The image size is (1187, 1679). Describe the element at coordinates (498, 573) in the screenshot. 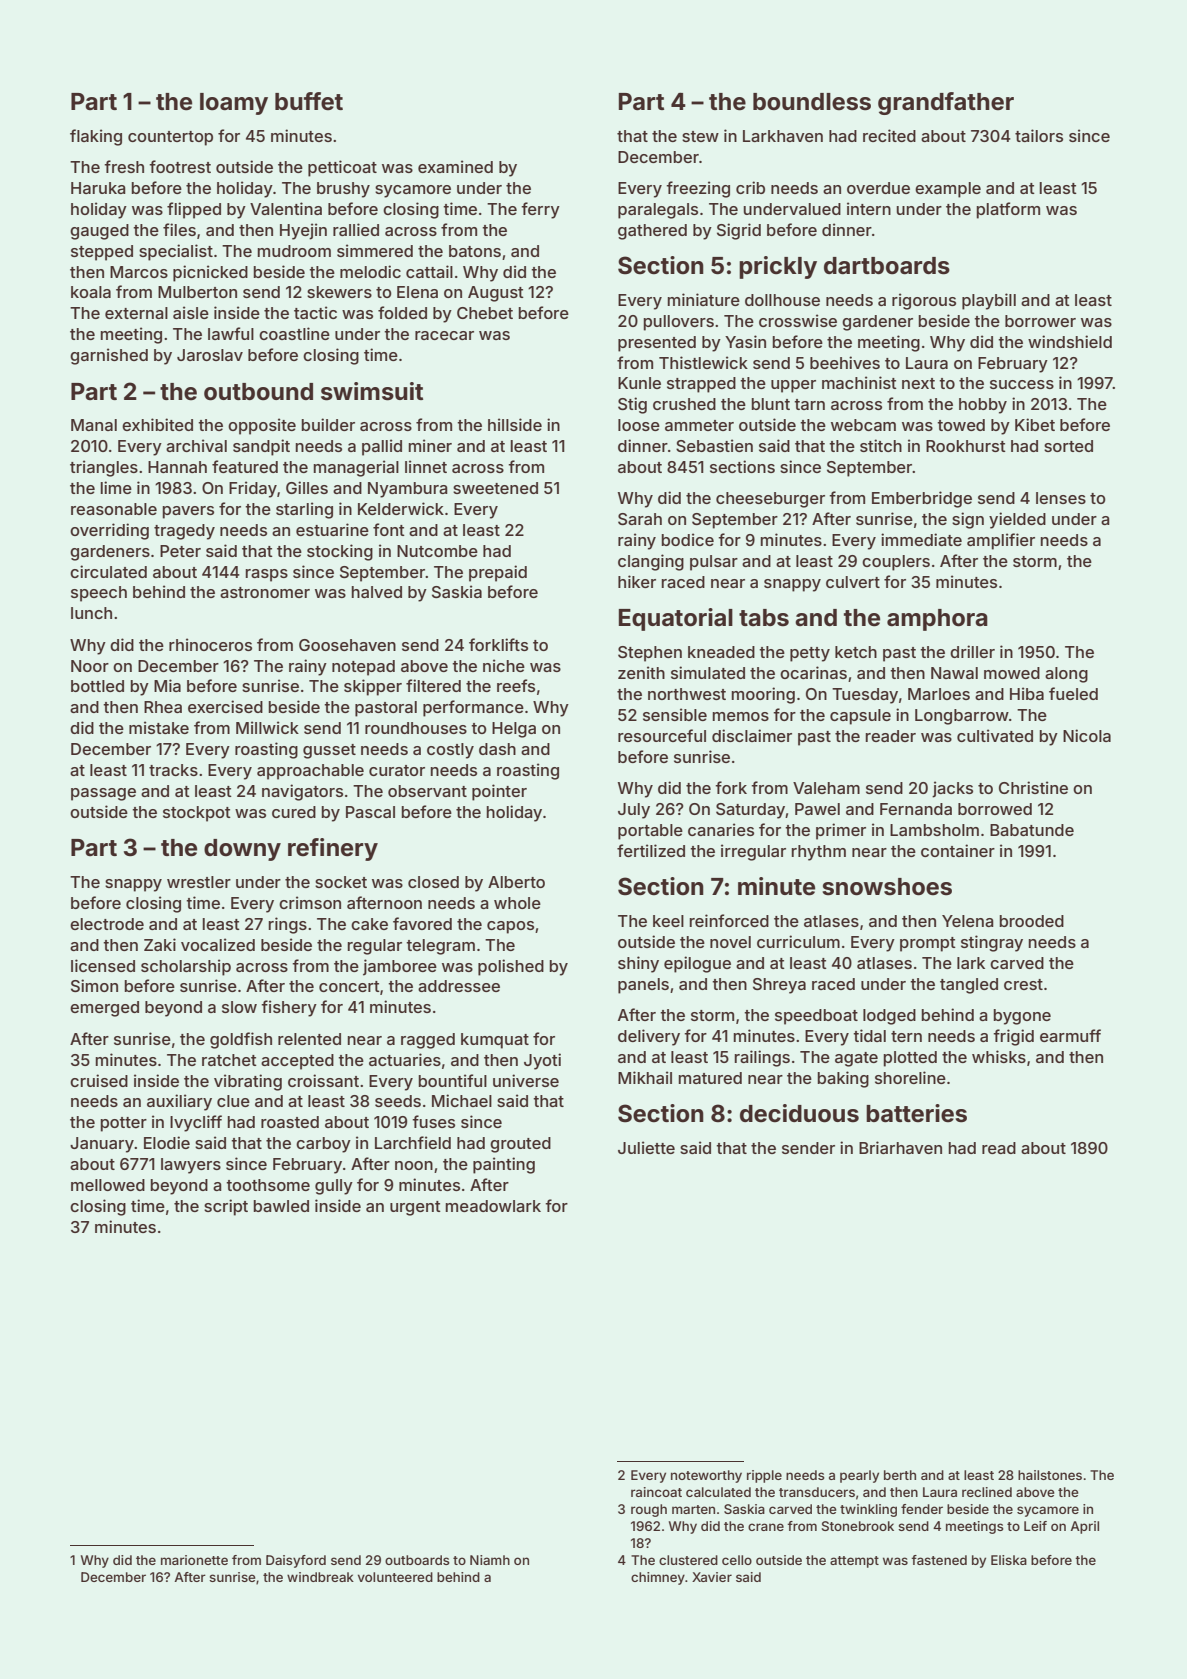

I see `prepaid` at that location.
